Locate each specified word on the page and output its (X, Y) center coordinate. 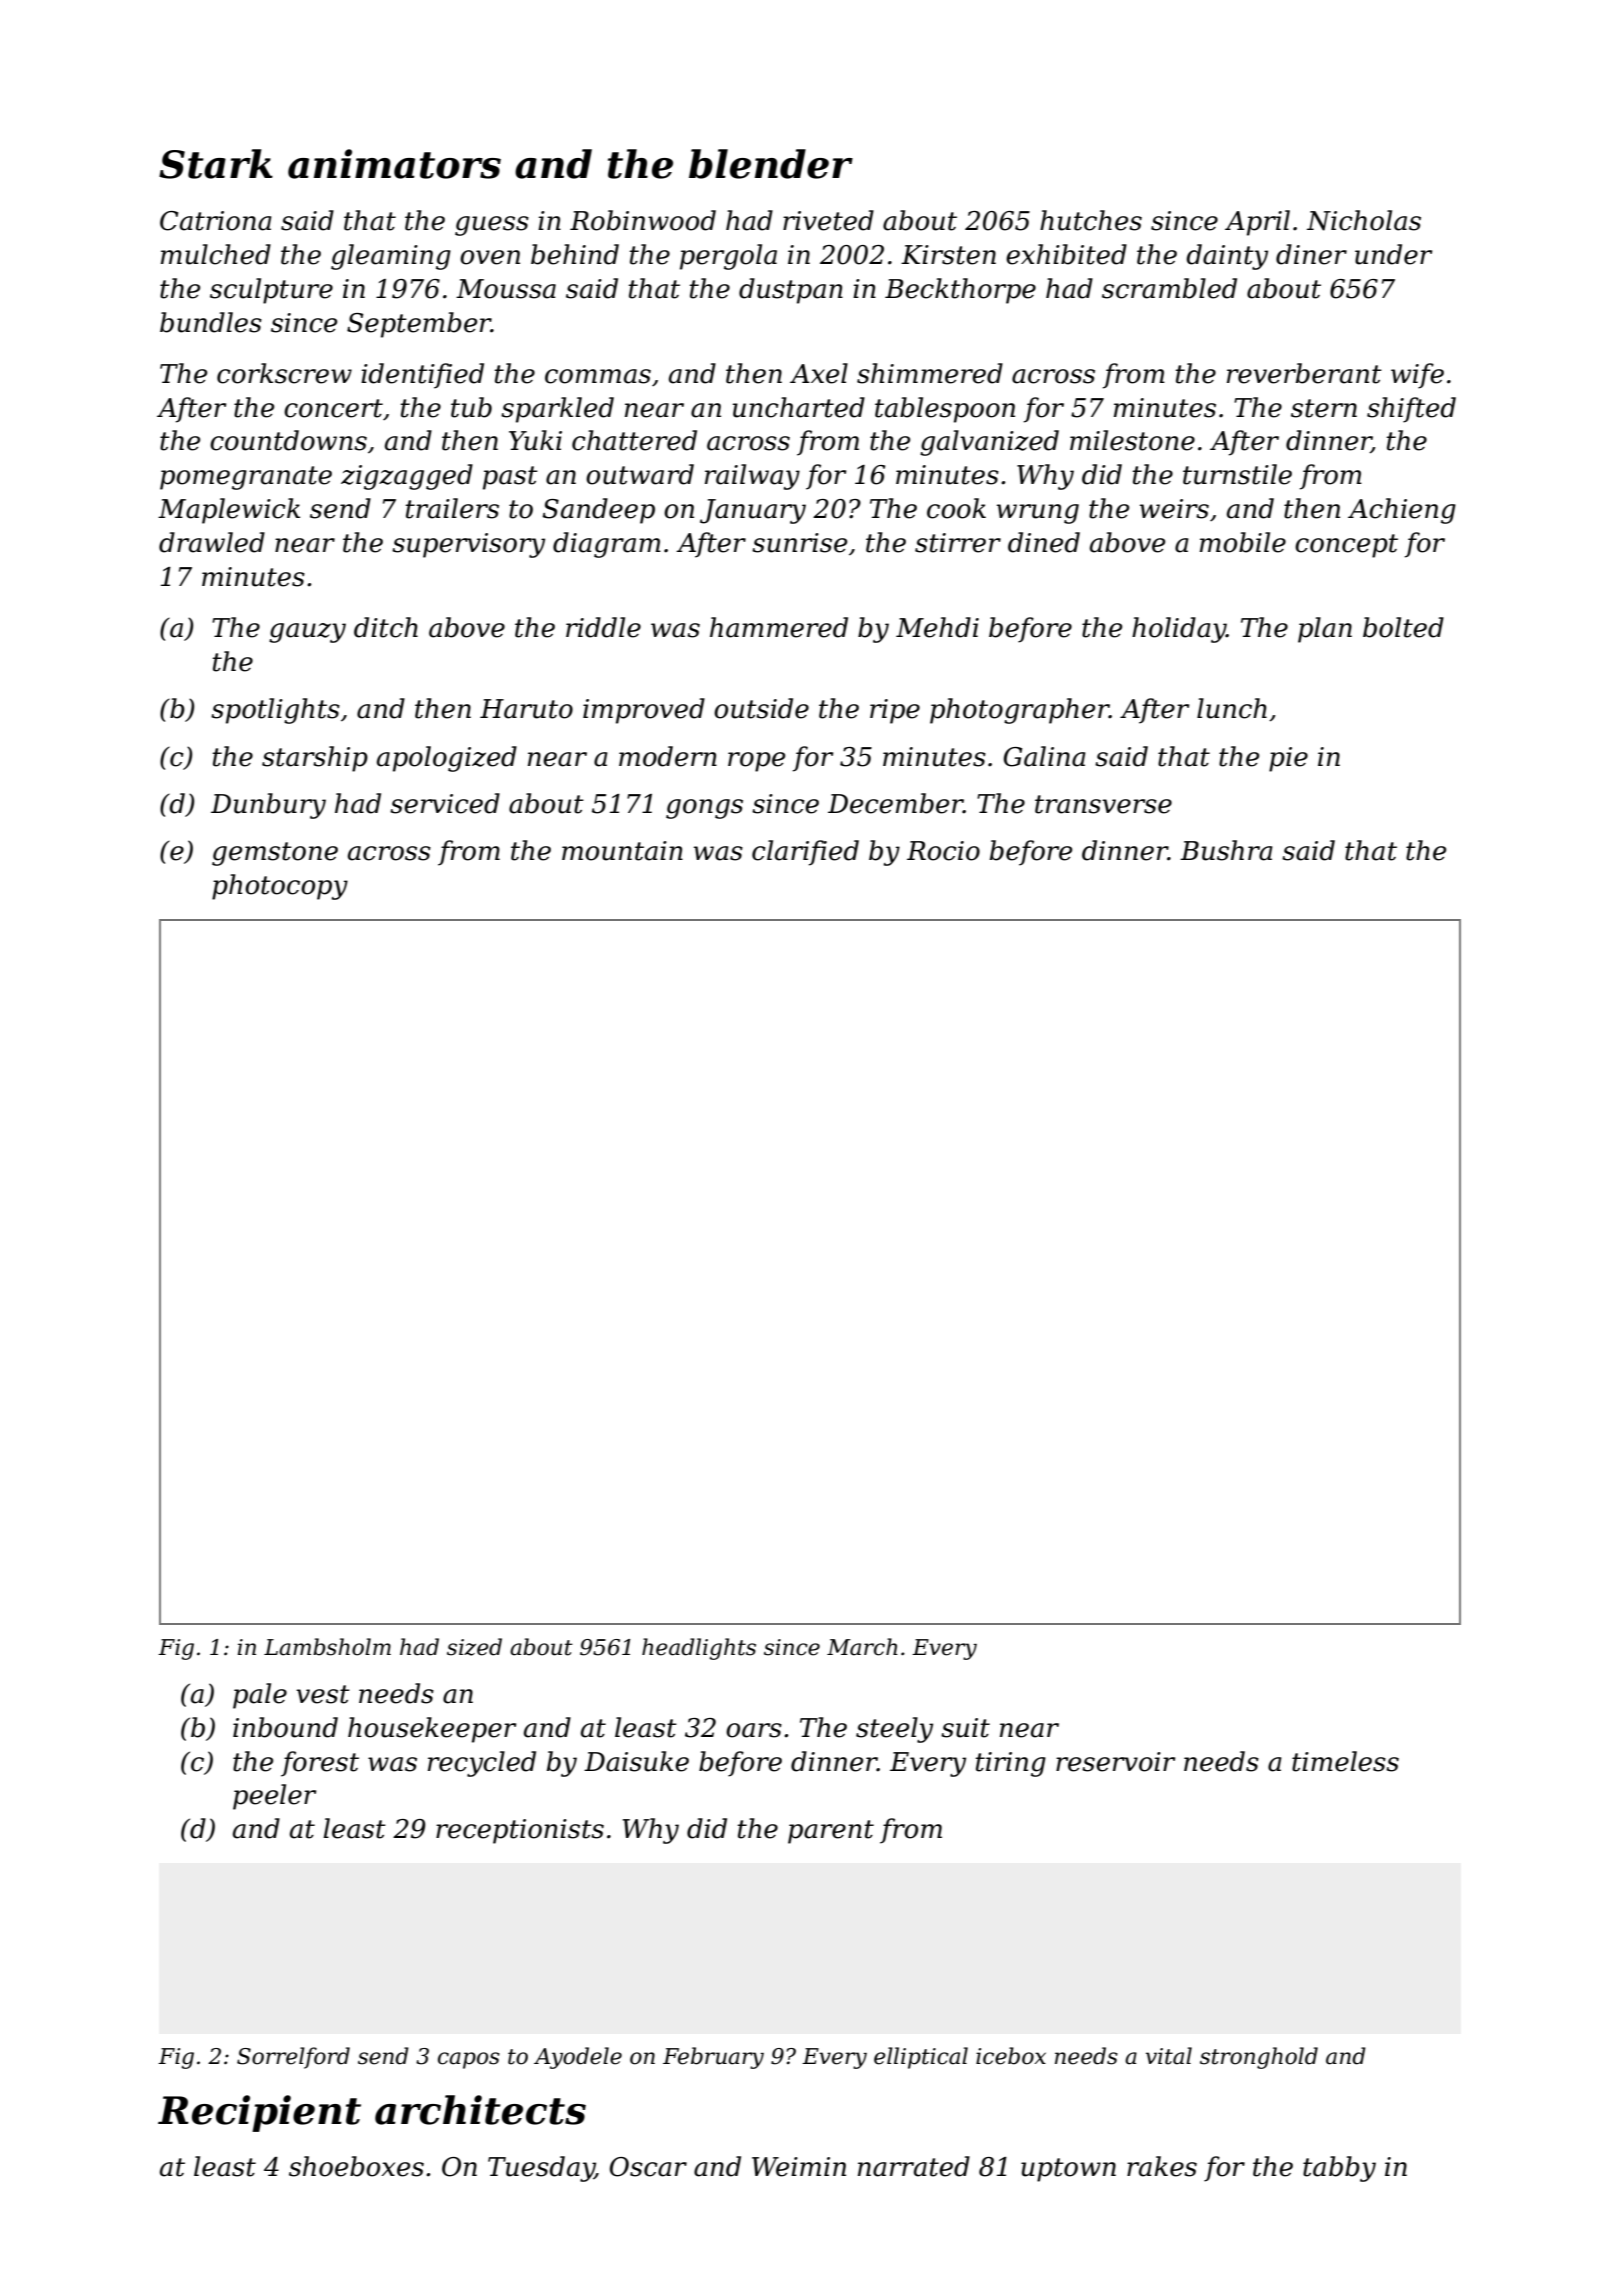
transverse (1103, 804)
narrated (914, 2166)
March (862, 1647)
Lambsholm (327, 1647)
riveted (828, 220)
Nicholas (1364, 220)
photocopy (280, 887)
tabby (1339, 2169)
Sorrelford (293, 2058)
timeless (1345, 1761)
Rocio (943, 851)
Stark (216, 164)
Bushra (1226, 850)
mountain (622, 851)
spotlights (275, 711)
